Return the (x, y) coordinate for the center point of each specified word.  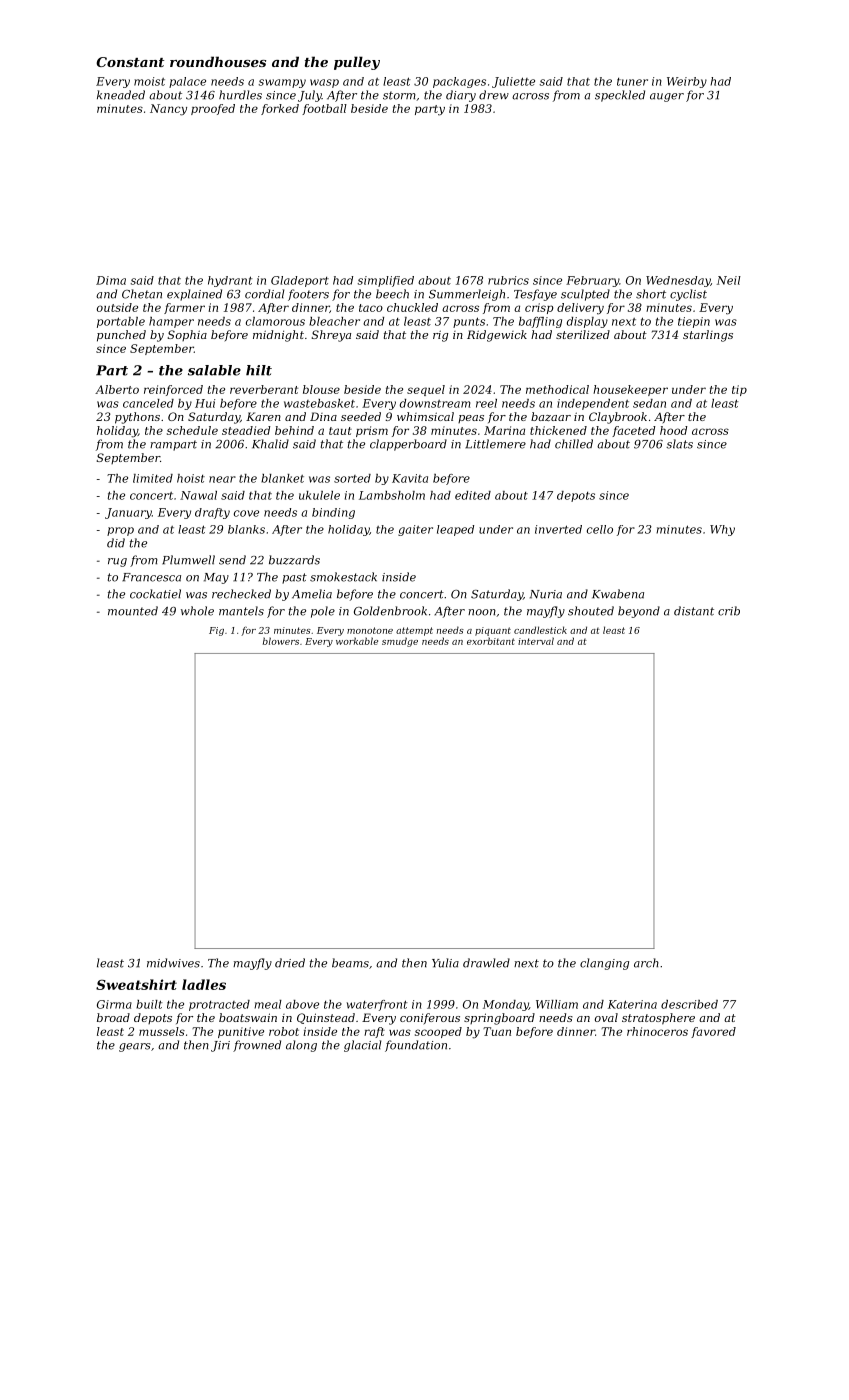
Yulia (445, 963)
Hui (205, 403)
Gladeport (300, 281)
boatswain (248, 1017)
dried (290, 963)
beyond (639, 612)
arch (646, 963)
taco (371, 308)
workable (357, 641)
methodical (557, 389)
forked (280, 109)
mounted (133, 611)
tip (739, 390)
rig (440, 336)
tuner (632, 82)
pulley (357, 63)
